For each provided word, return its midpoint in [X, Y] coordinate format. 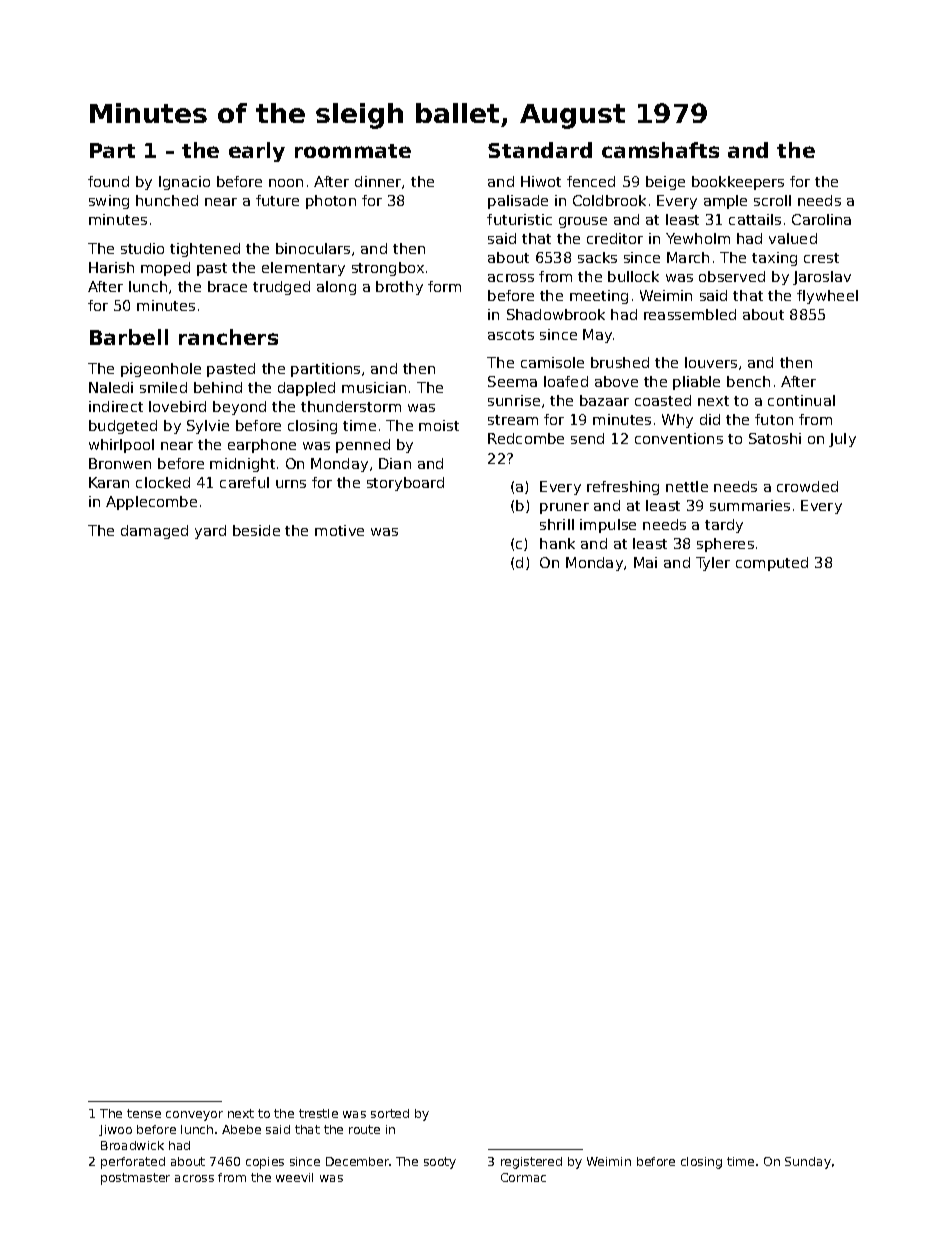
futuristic [519, 219]
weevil [294, 1177]
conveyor [194, 1116]
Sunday [808, 1163]
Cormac [523, 1177]
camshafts [660, 150]
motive [339, 530]
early [257, 152]
